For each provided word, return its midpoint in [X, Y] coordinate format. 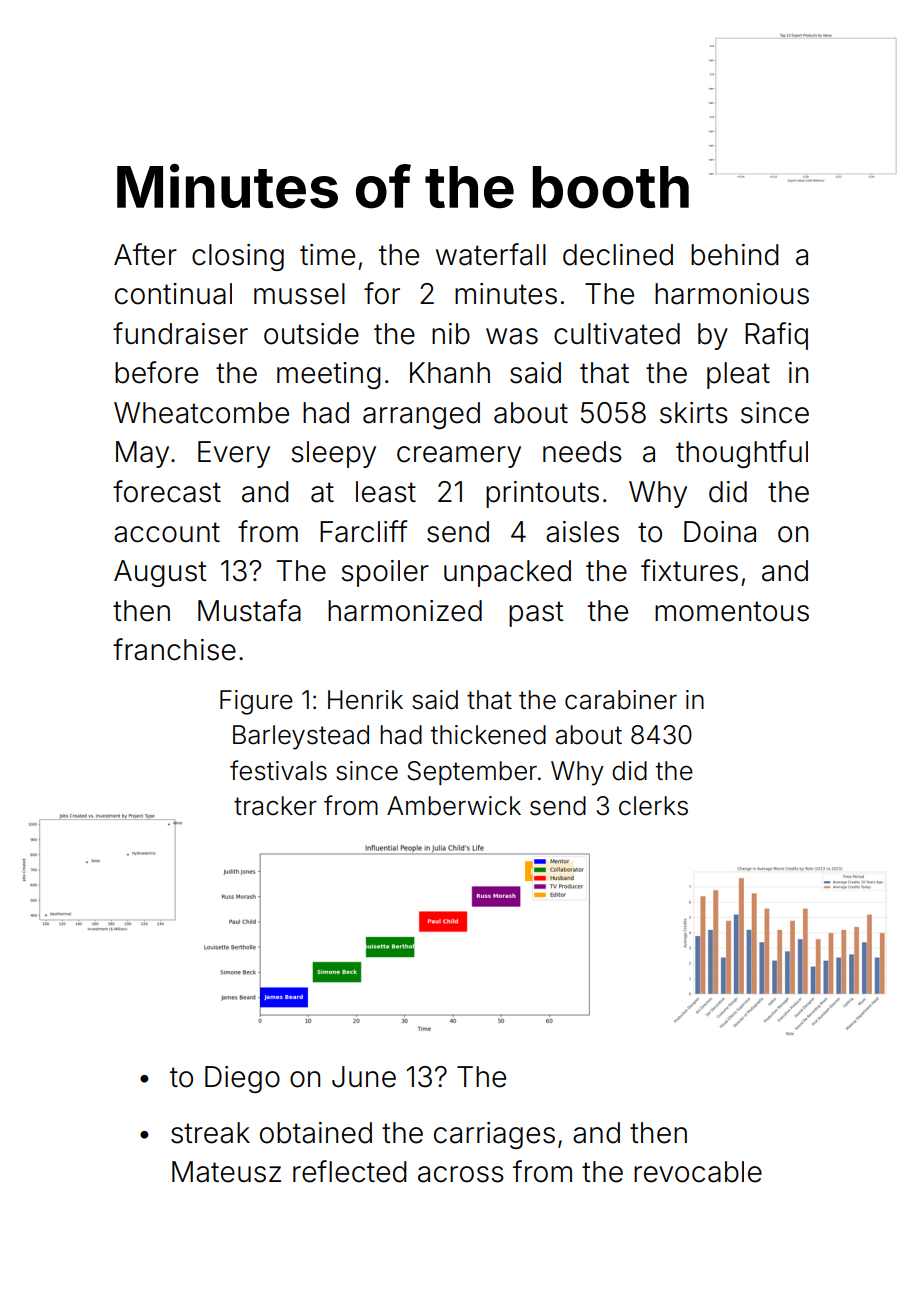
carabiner [621, 700]
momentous [732, 611]
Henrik [365, 700]
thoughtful [742, 454]
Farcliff [363, 531]
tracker [275, 806]
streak [210, 1133]
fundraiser [180, 333]
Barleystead [301, 737]
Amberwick [454, 806]
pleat [738, 375]
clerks [653, 806]
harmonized [405, 611]
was [512, 336]
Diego [242, 1079]
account [167, 532]
